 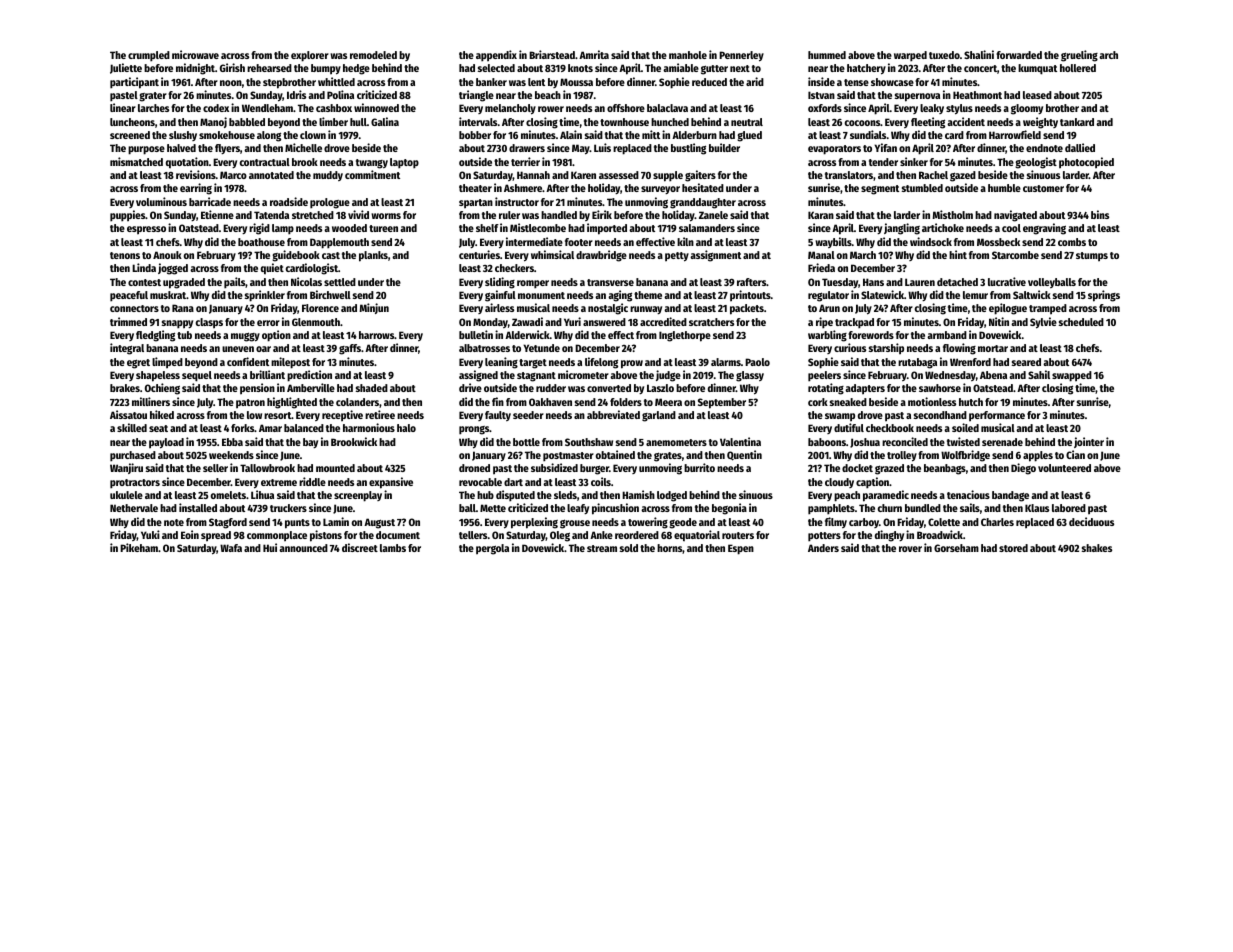 What do you see at coordinates (1015, 134) in the image?
I see `Harrowfield` at bounding box center [1015, 134].
